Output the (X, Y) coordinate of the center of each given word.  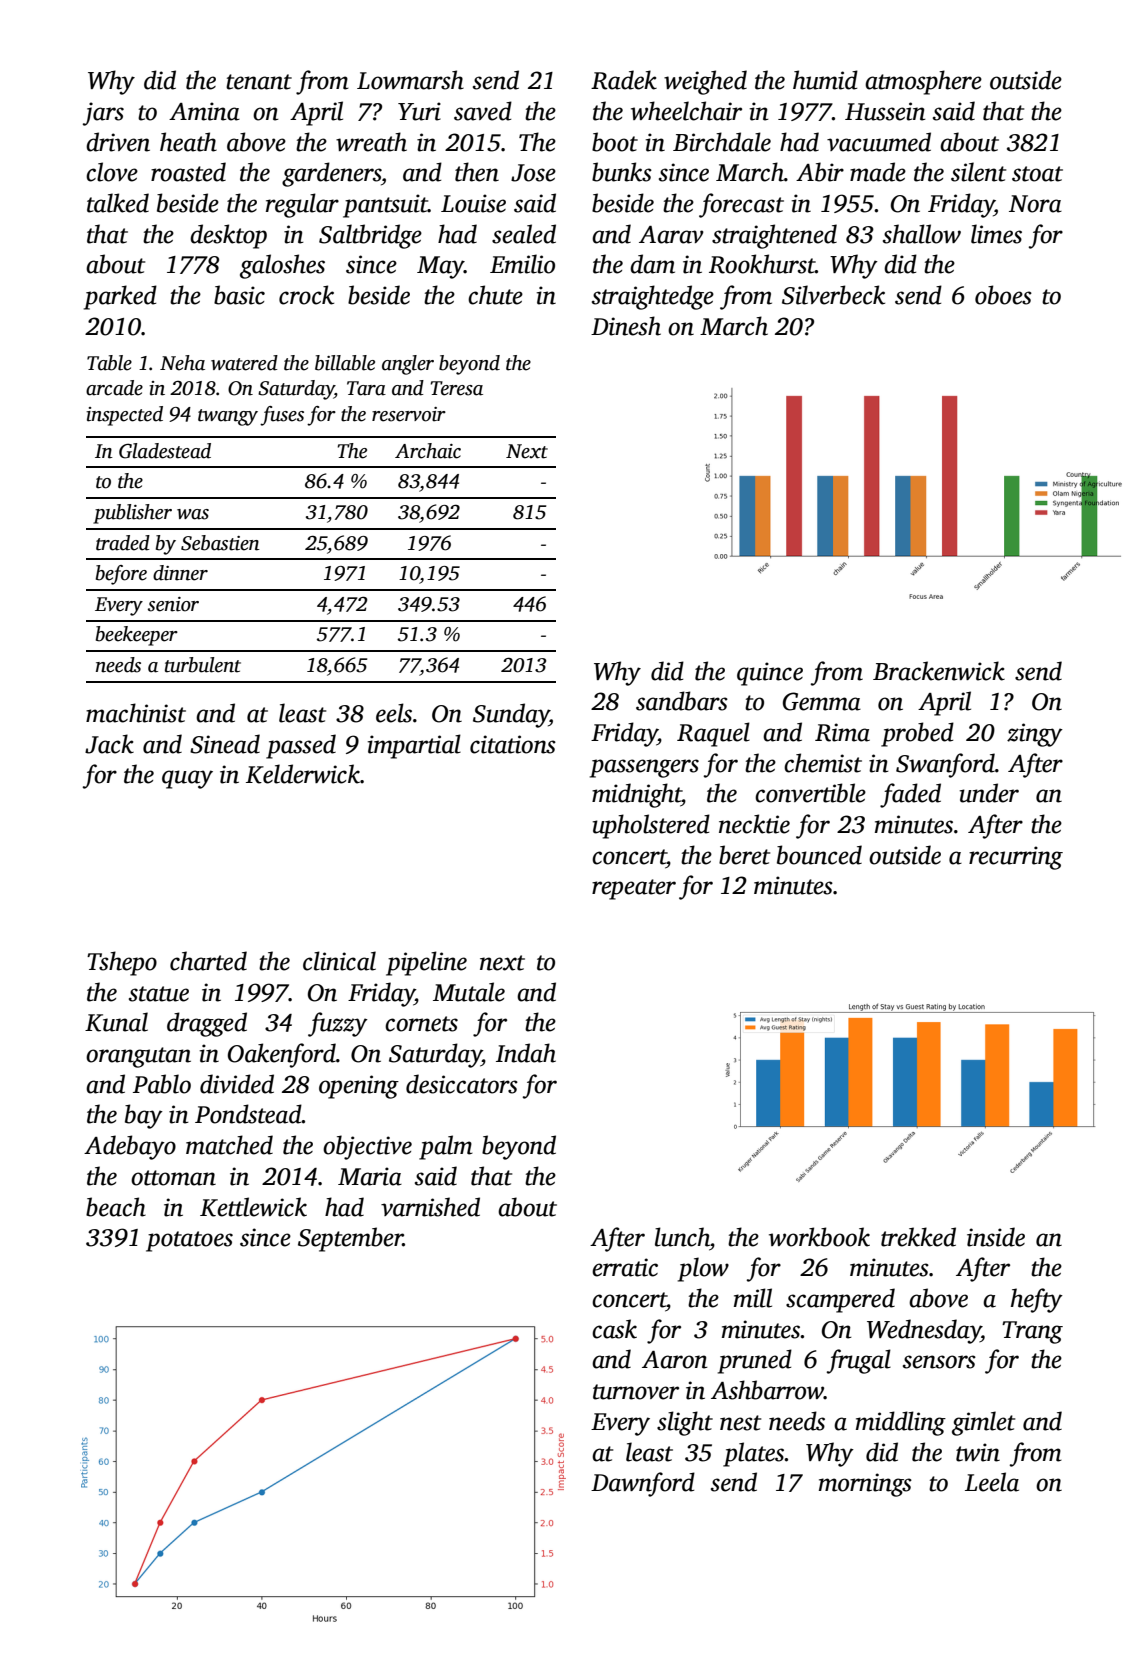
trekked (918, 1237)
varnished (430, 1207)
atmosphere (923, 82)
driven (118, 142)
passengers (644, 768)
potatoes (189, 1241)
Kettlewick (253, 1207)
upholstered (651, 826)
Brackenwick (939, 671)
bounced (819, 855)
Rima (842, 732)
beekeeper (137, 636)
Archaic (428, 451)
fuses (282, 416)
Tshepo (122, 963)
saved (483, 111)
